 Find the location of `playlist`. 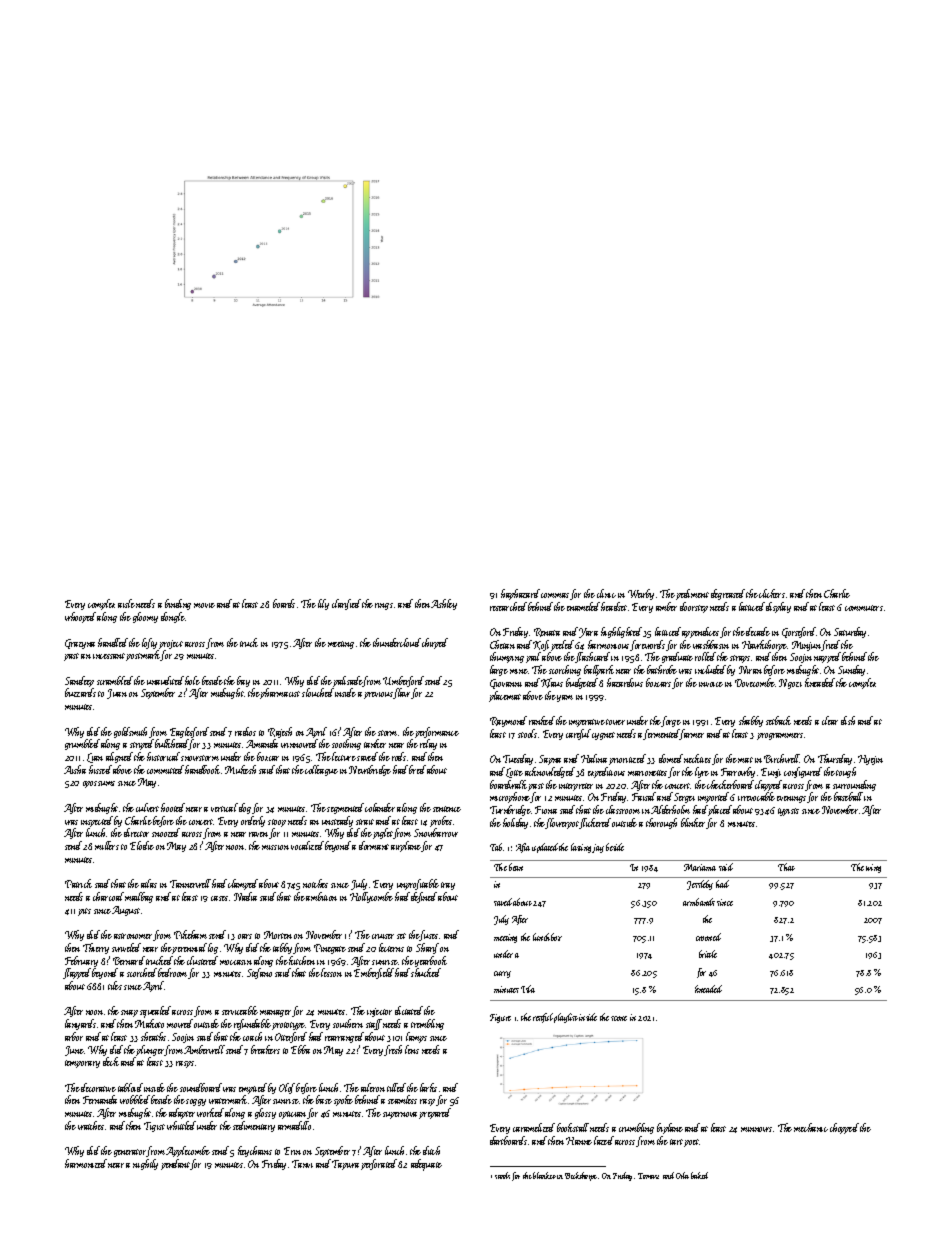

playlist is located at coordinates (566, 1018).
